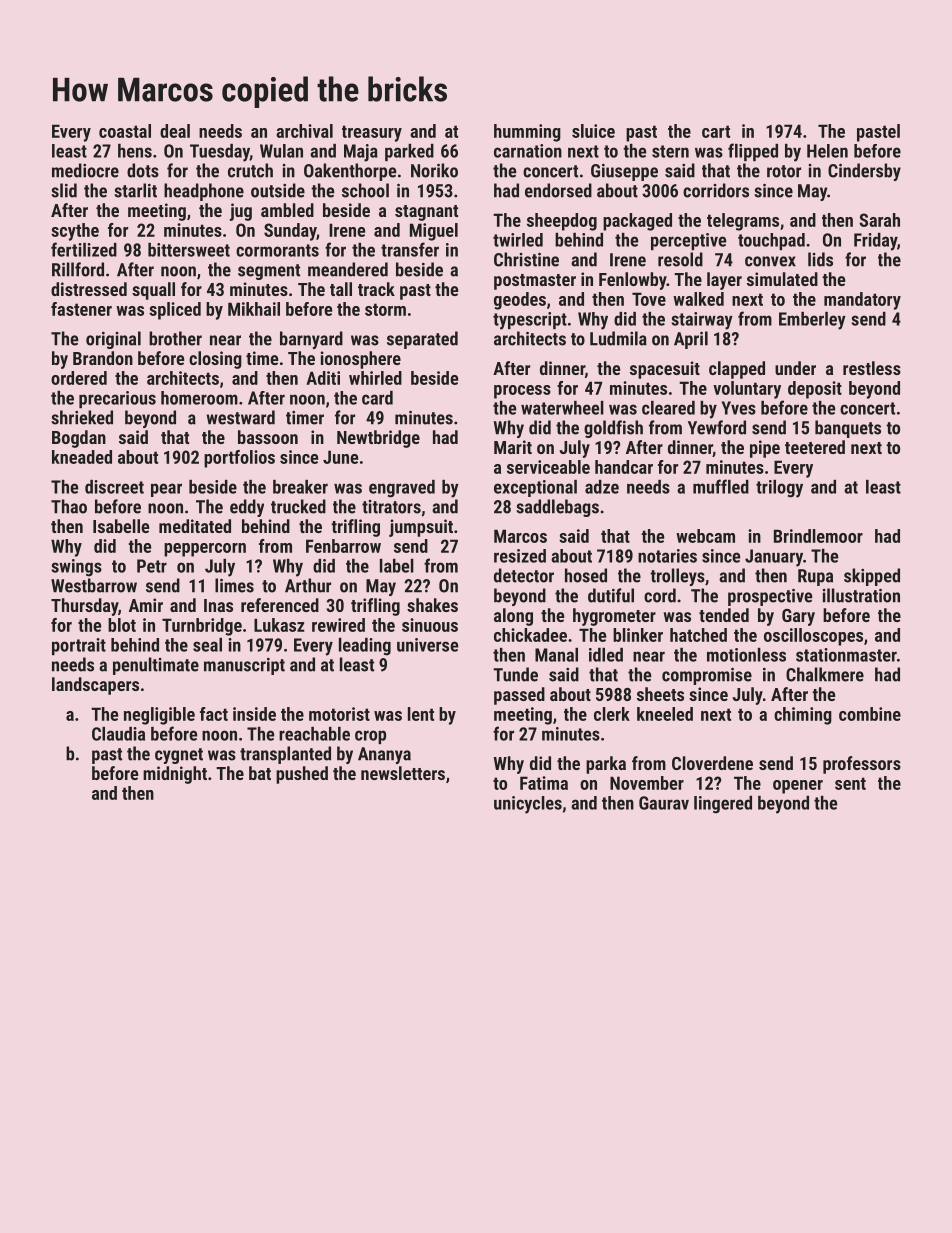 The height and width of the page is (1233, 952). I want to click on Ludmila, so click(618, 338).
